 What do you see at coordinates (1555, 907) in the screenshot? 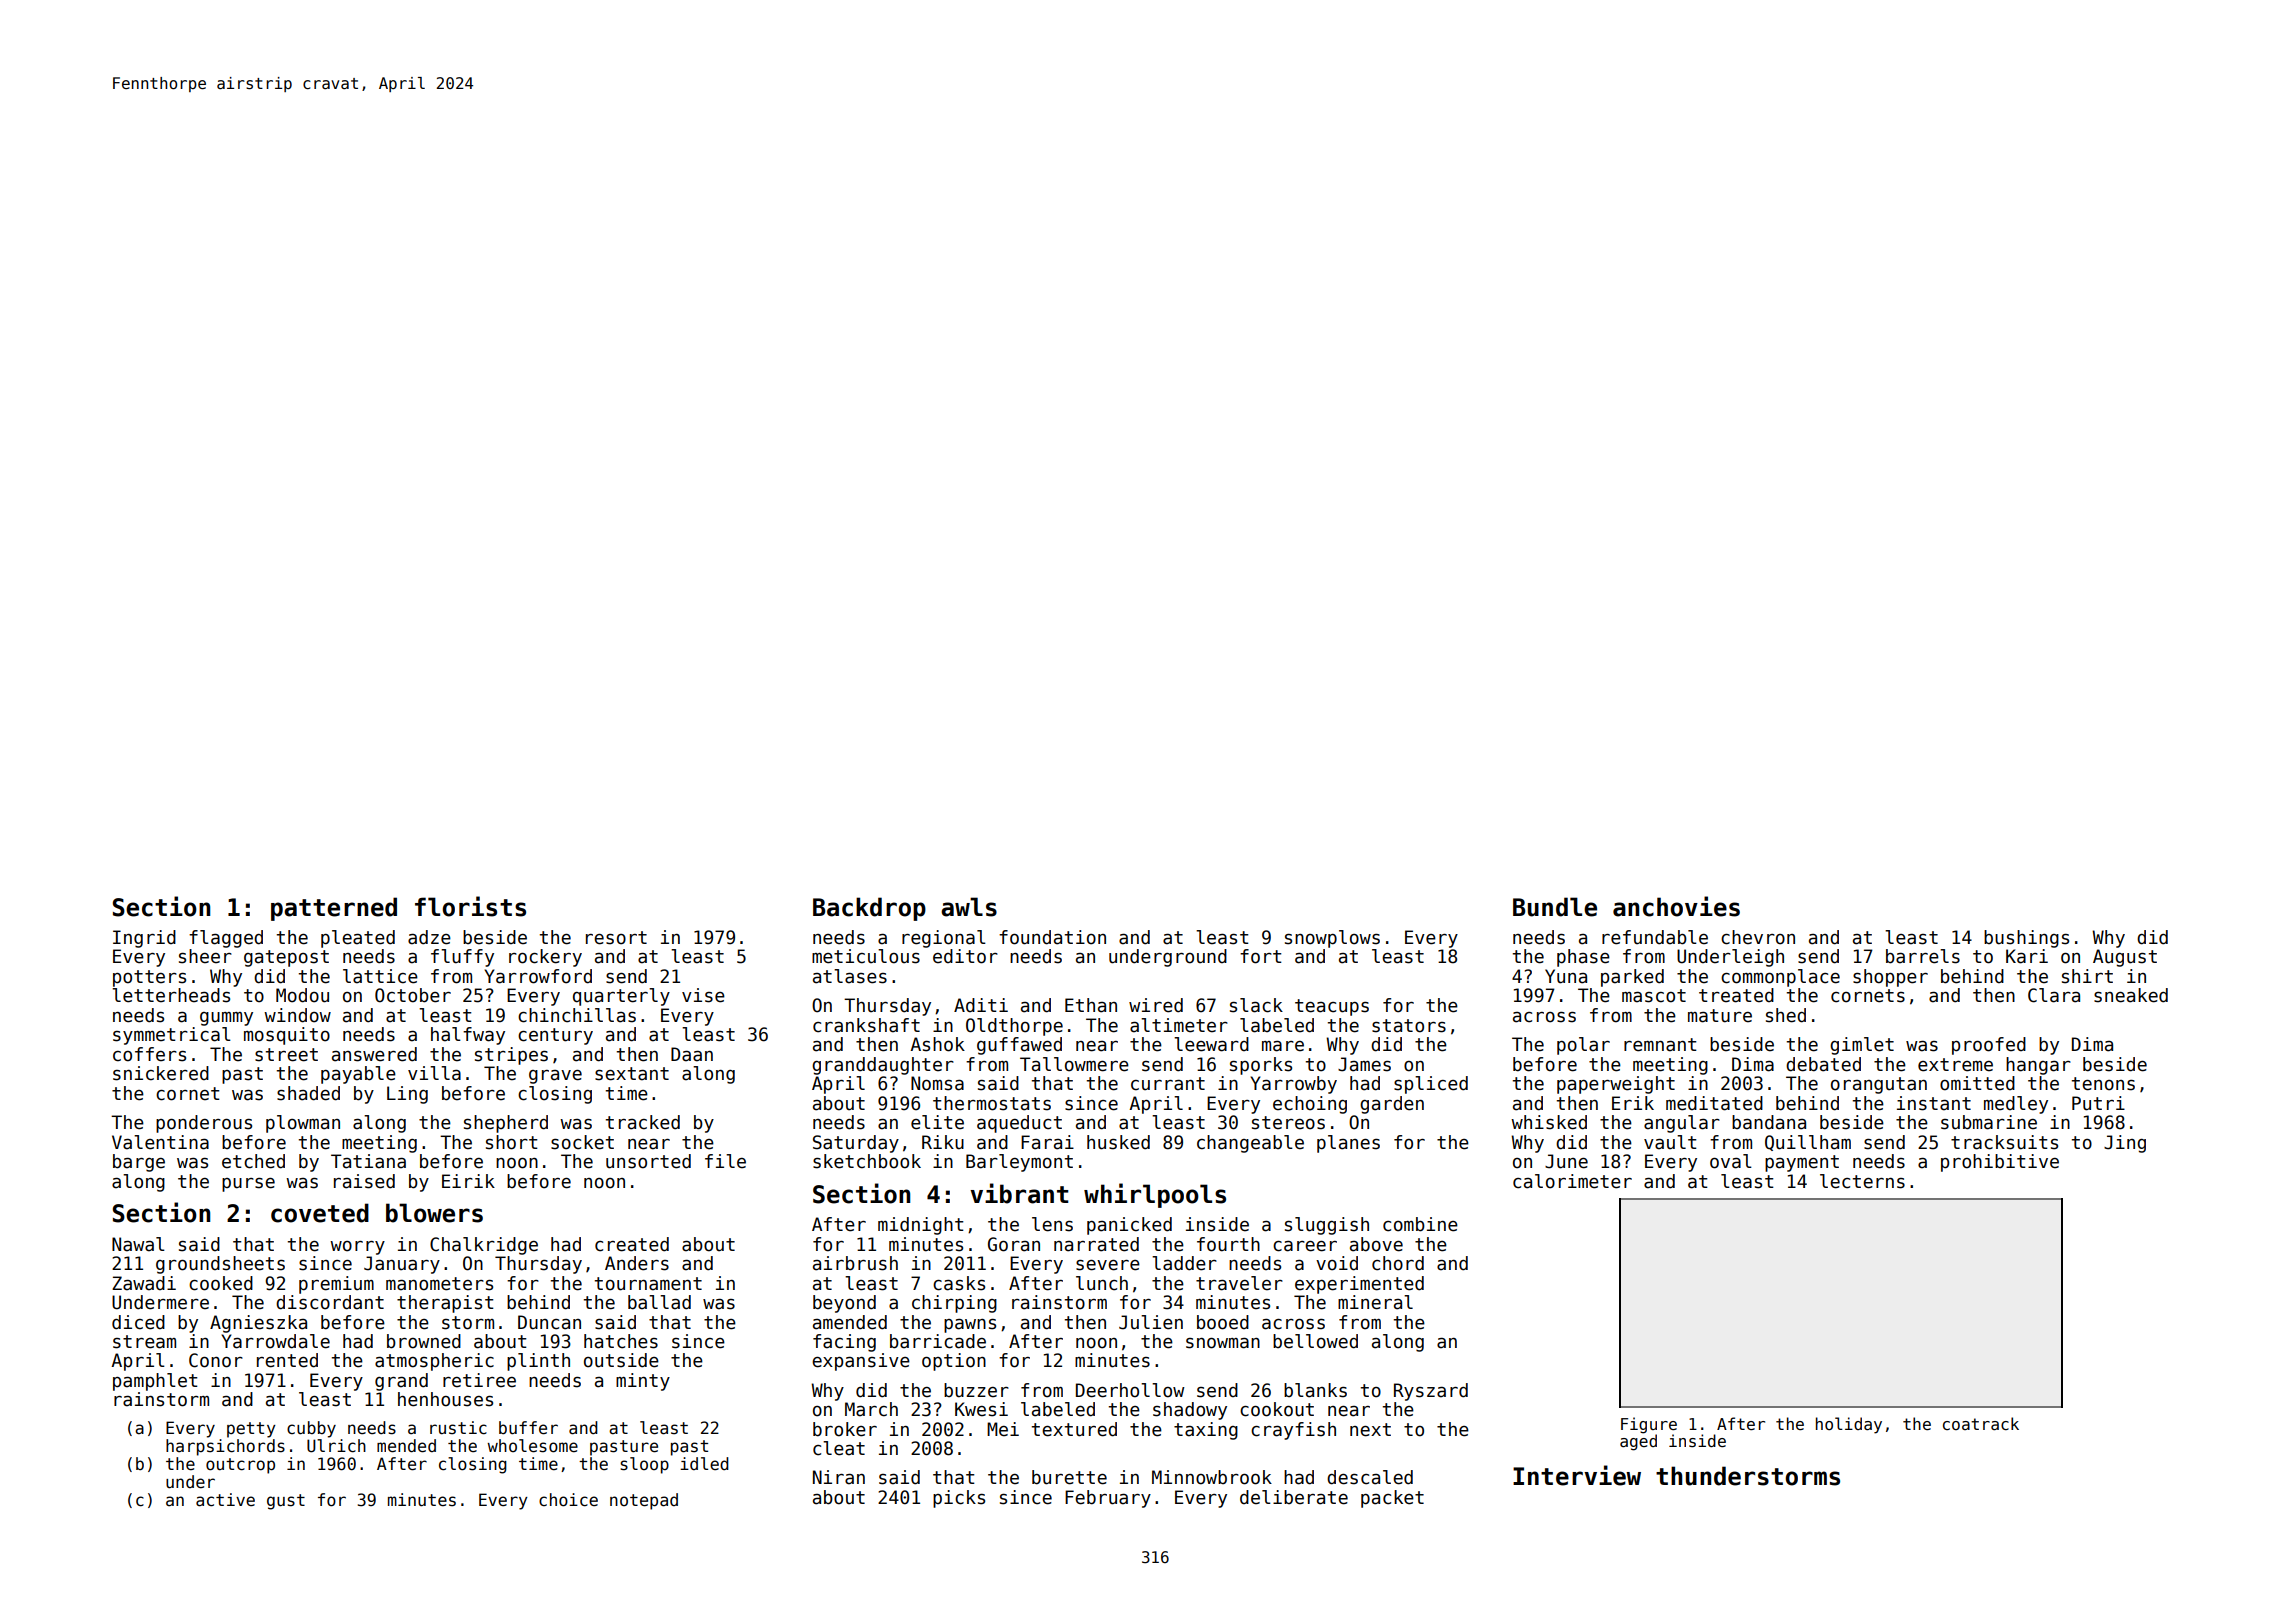
I see `Bundle` at bounding box center [1555, 907].
